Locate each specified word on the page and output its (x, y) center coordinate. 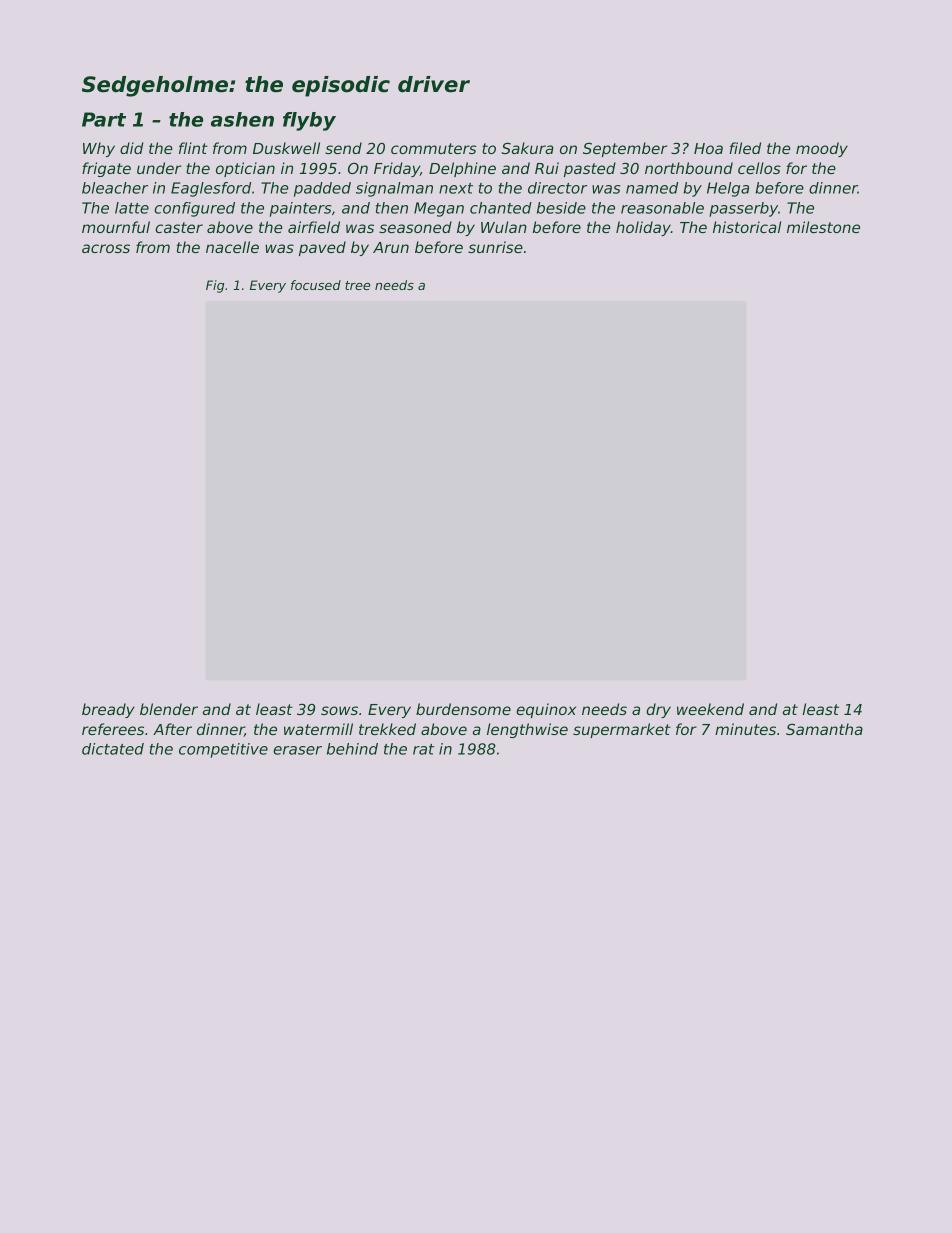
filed (745, 148)
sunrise (495, 247)
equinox (546, 710)
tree (357, 285)
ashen (242, 119)
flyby (309, 121)
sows (339, 710)
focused (316, 285)
